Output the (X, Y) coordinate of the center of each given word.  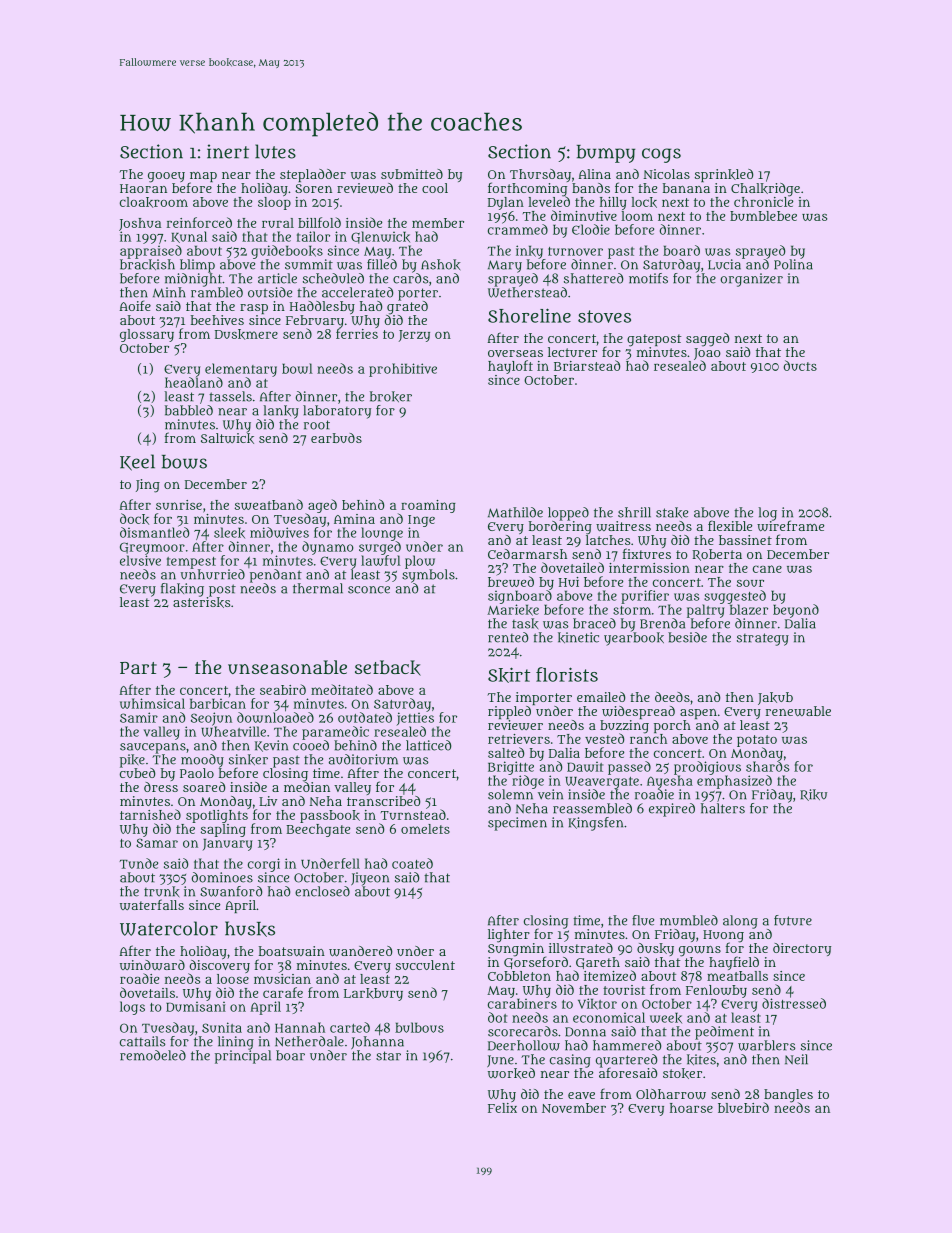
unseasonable (287, 667)
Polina (793, 264)
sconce (369, 590)
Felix (502, 1108)
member (438, 223)
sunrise (179, 505)
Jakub (775, 698)
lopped (568, 514)
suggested (735, 597)
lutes (275, 151)
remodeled (153, 1055)
